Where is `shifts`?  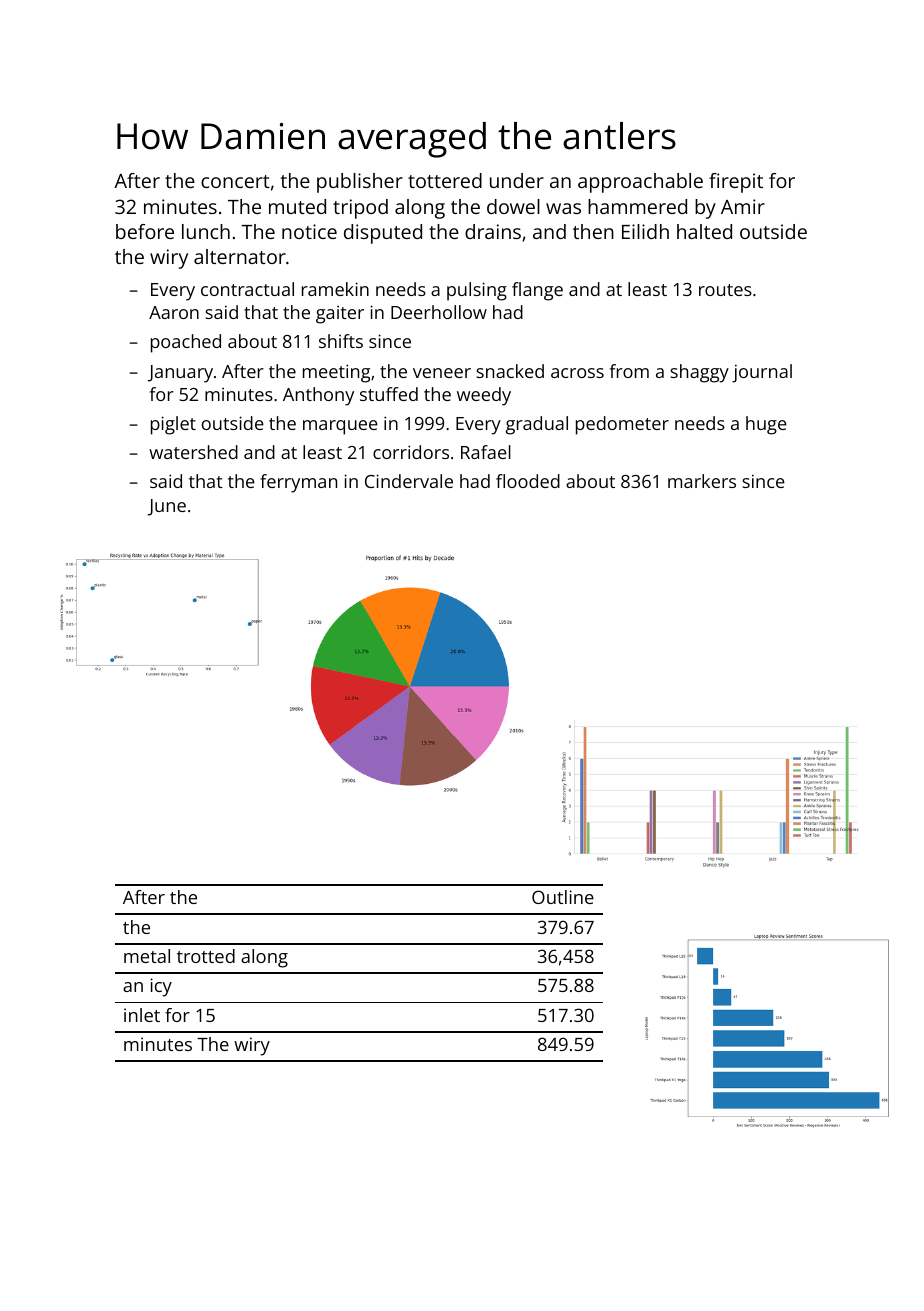
shifts is located at coordinates (341, 341).
